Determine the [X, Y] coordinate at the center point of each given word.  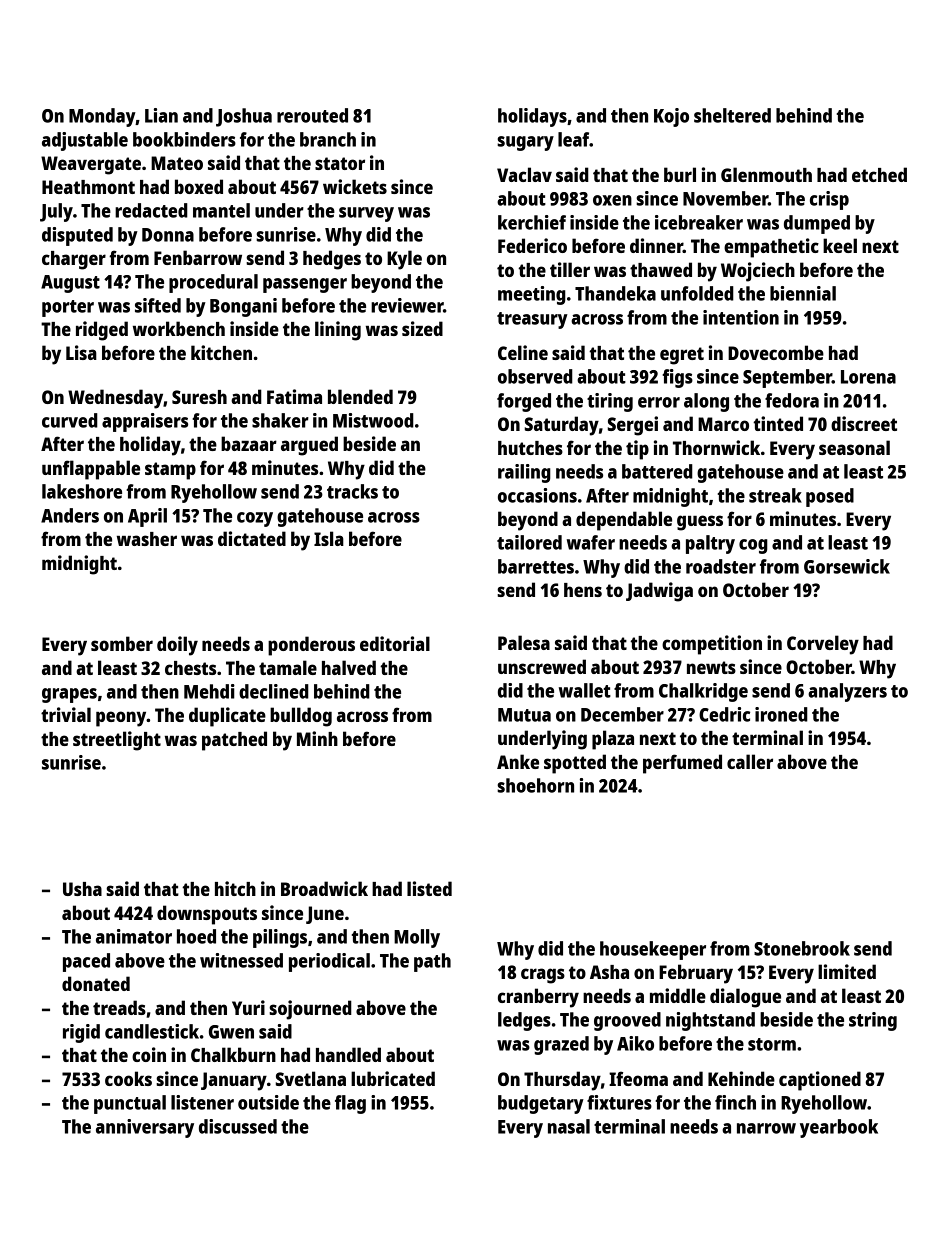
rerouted [312, 115]
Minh [317, 738]
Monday [102, 117]
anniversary [145, 1128]
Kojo [671, 117]
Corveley [823, 645]
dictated [252, 538]
